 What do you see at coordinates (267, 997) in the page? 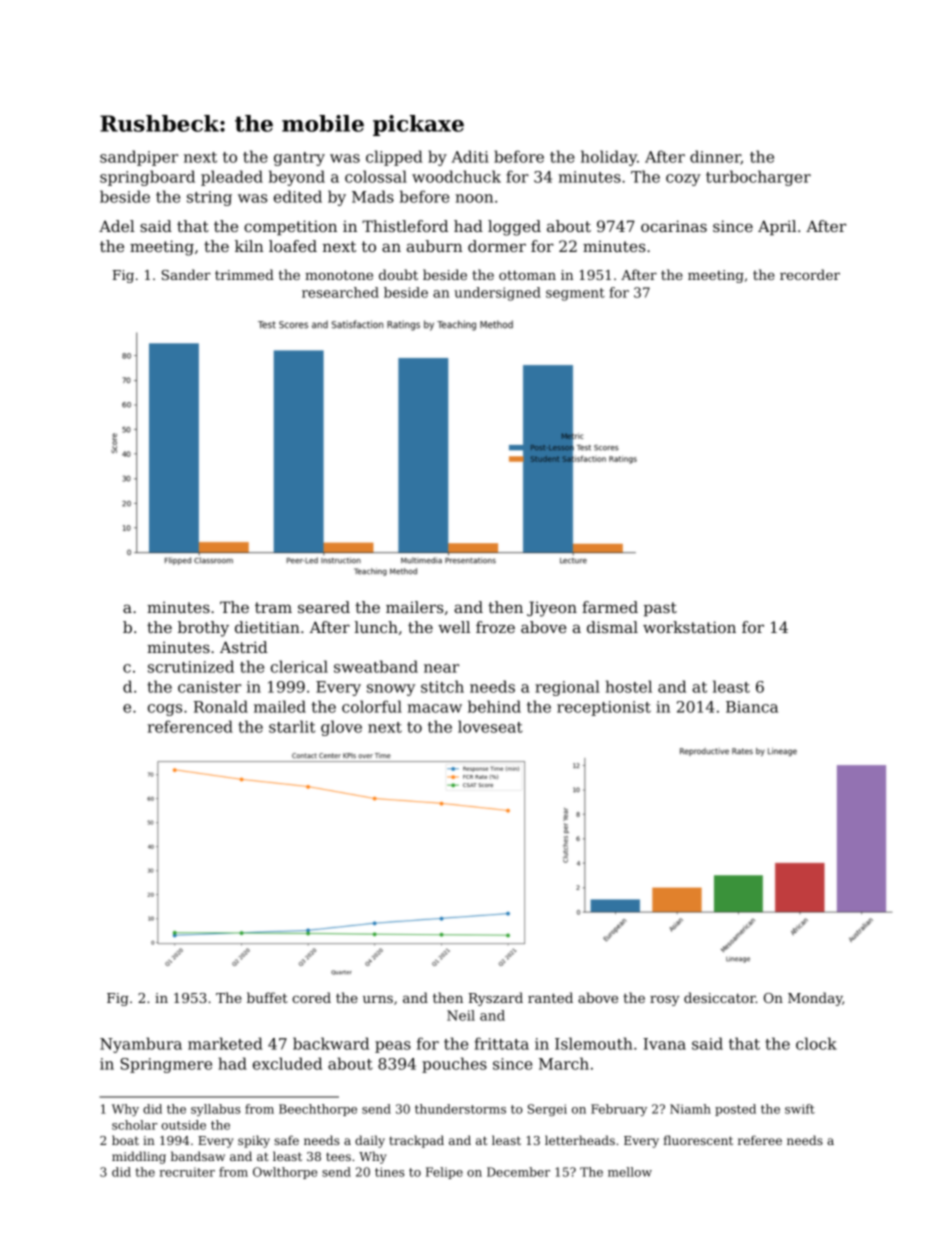
I see `buffet` at bounding box center [267, 997].
